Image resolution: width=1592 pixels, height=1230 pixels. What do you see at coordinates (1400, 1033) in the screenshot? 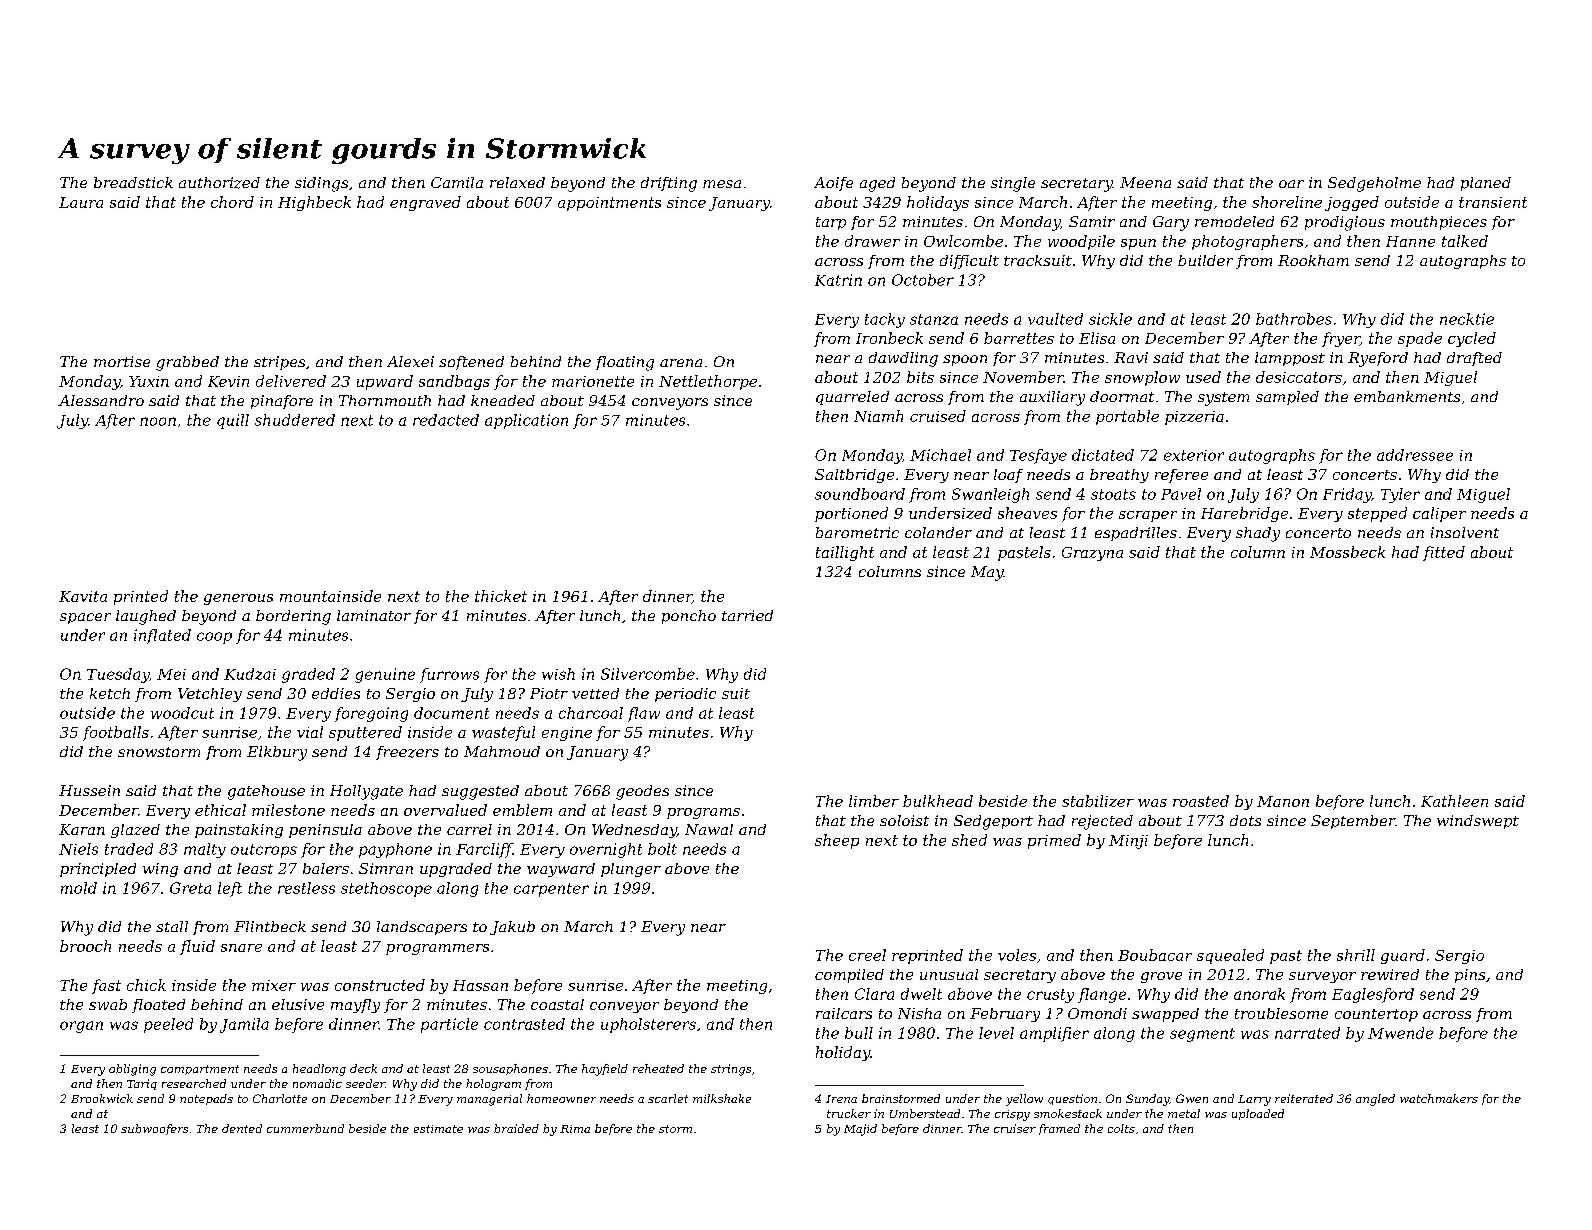
I see `Mwende` at bounding box center [1400, 1033].
